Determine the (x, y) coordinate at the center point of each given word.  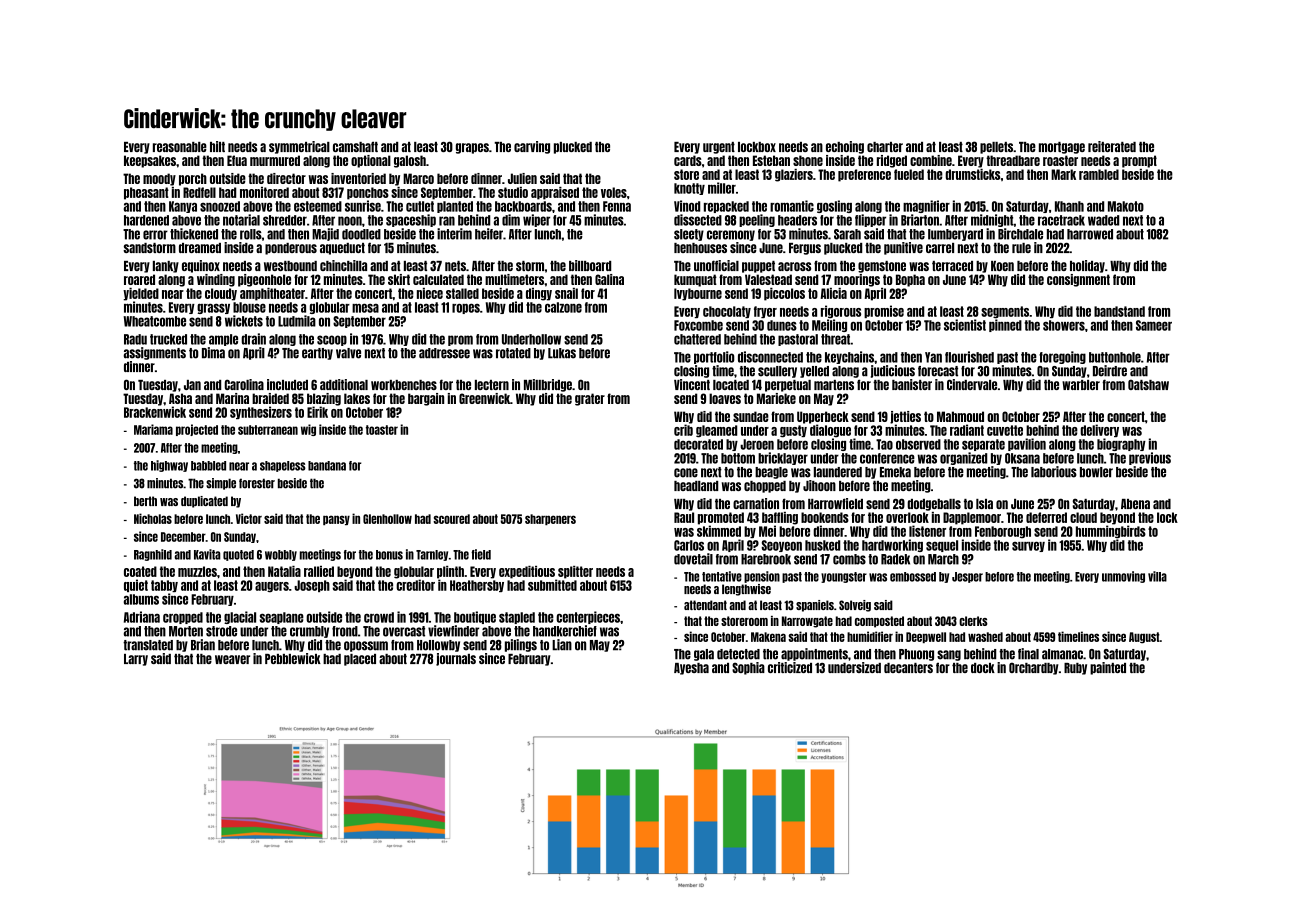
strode (221, 631)
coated (140, 571)
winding (216, 280)
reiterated (1112, 146)
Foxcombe (698, 325)
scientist (965, 325)
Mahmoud (960, 416)
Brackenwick (155, 412)
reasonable (180, 147)
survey (1028, 546)
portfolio (714, 357)
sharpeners (550, 519)
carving (532, 147)
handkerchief (565, 631)
